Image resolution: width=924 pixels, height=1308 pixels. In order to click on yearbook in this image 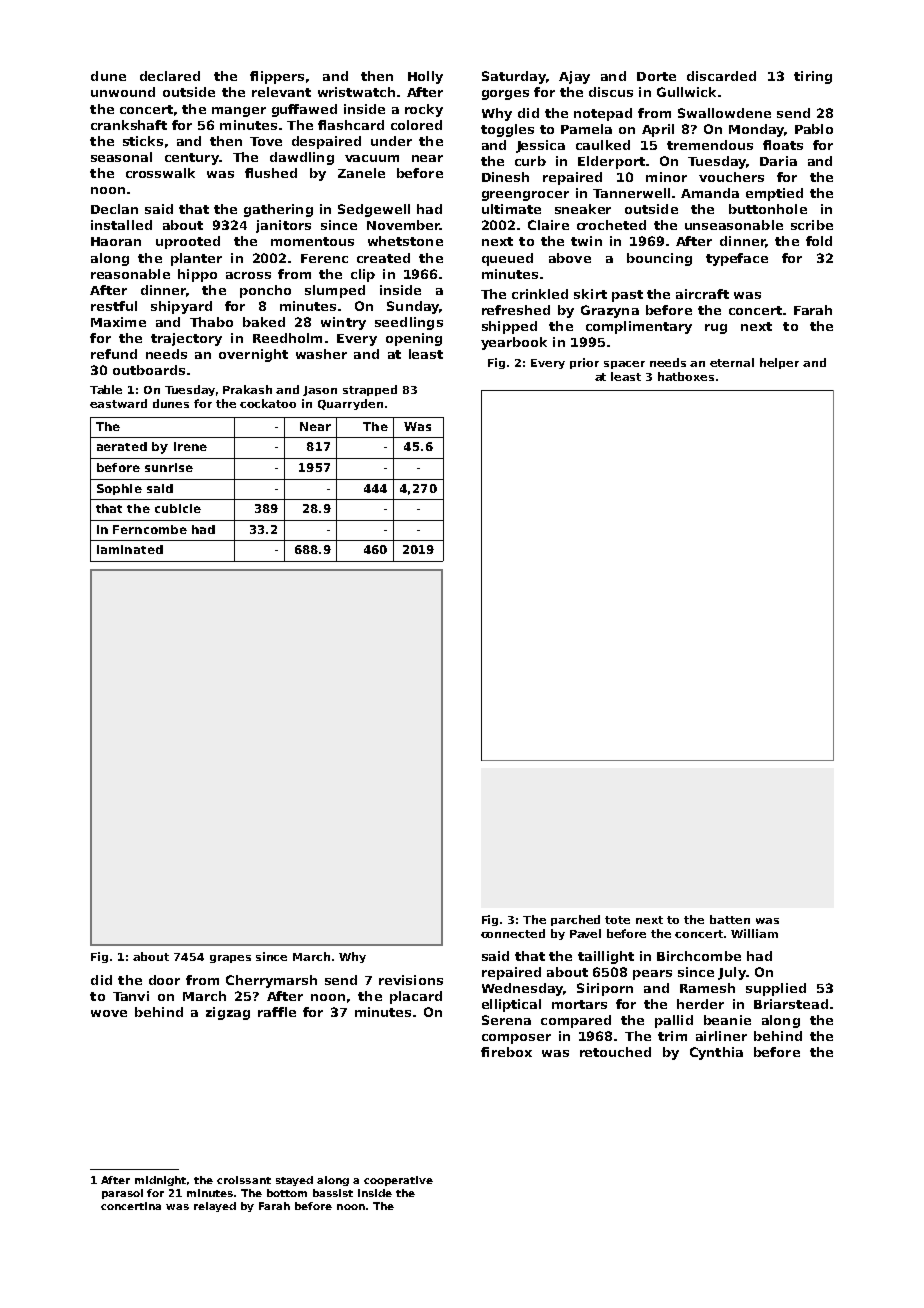, I will do `click(514, 343)`.
